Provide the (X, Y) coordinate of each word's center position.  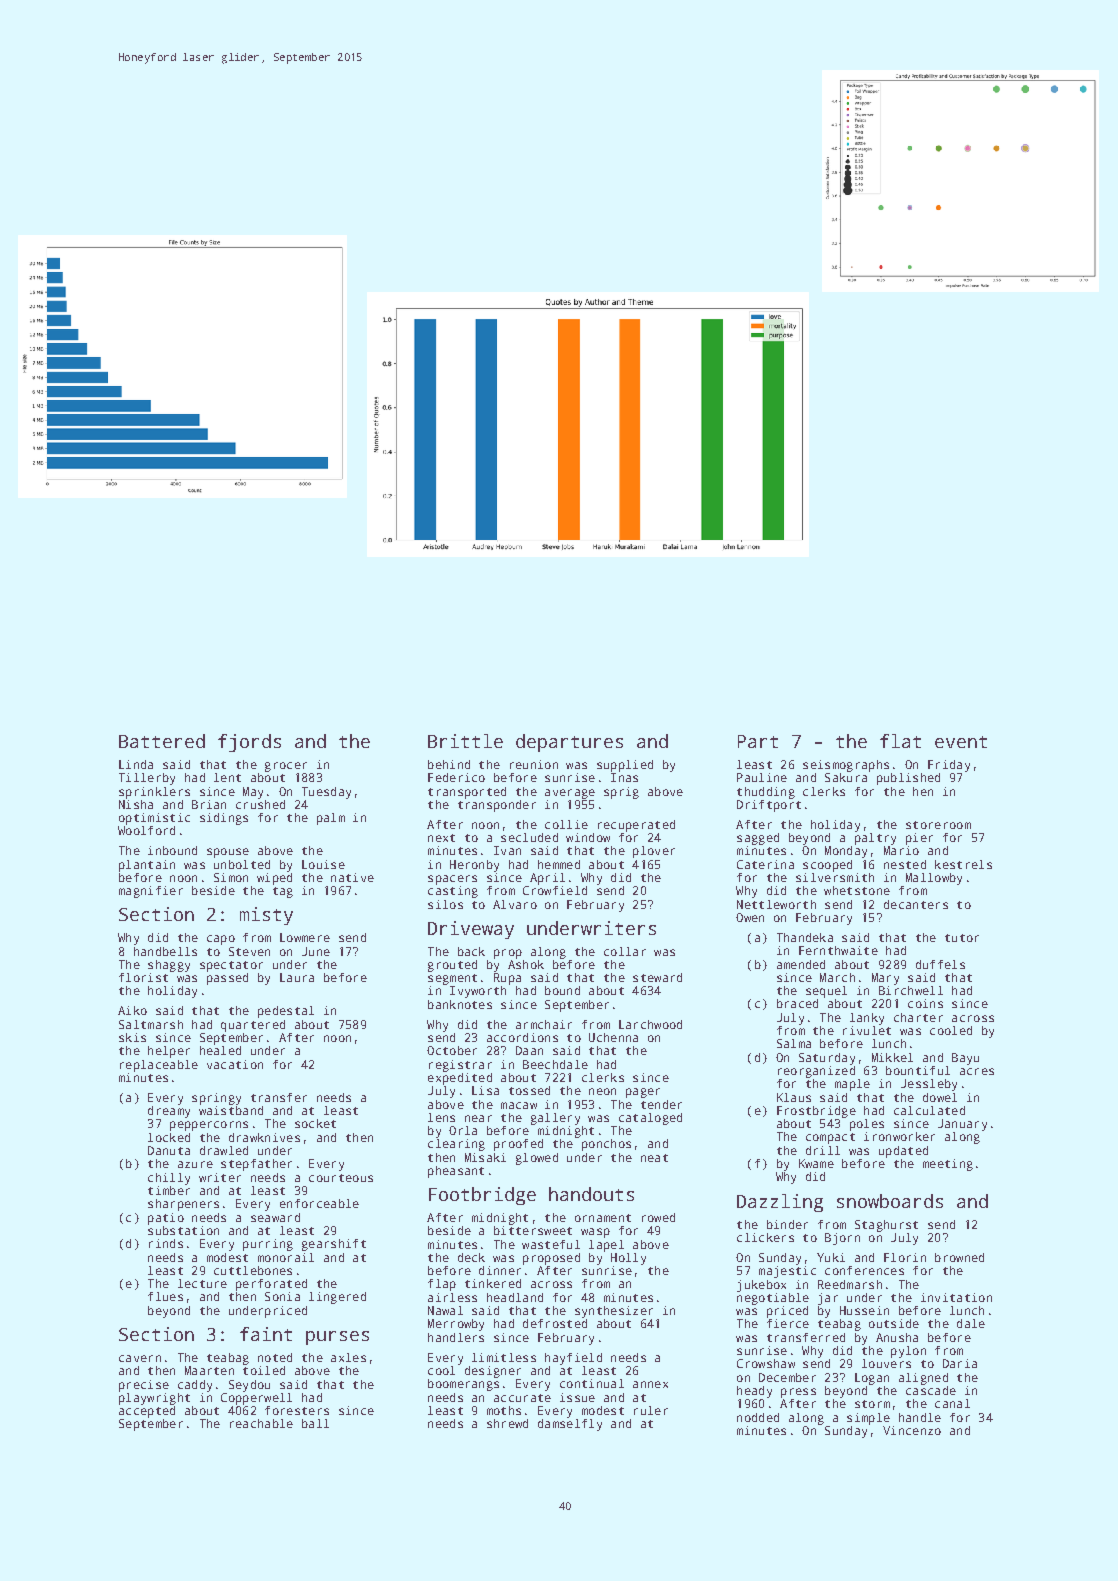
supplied (625, 766)
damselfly (570, 1425)
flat (900, 741)
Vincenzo (912, 1430)
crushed (260, 804)
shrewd (507, 1423)
